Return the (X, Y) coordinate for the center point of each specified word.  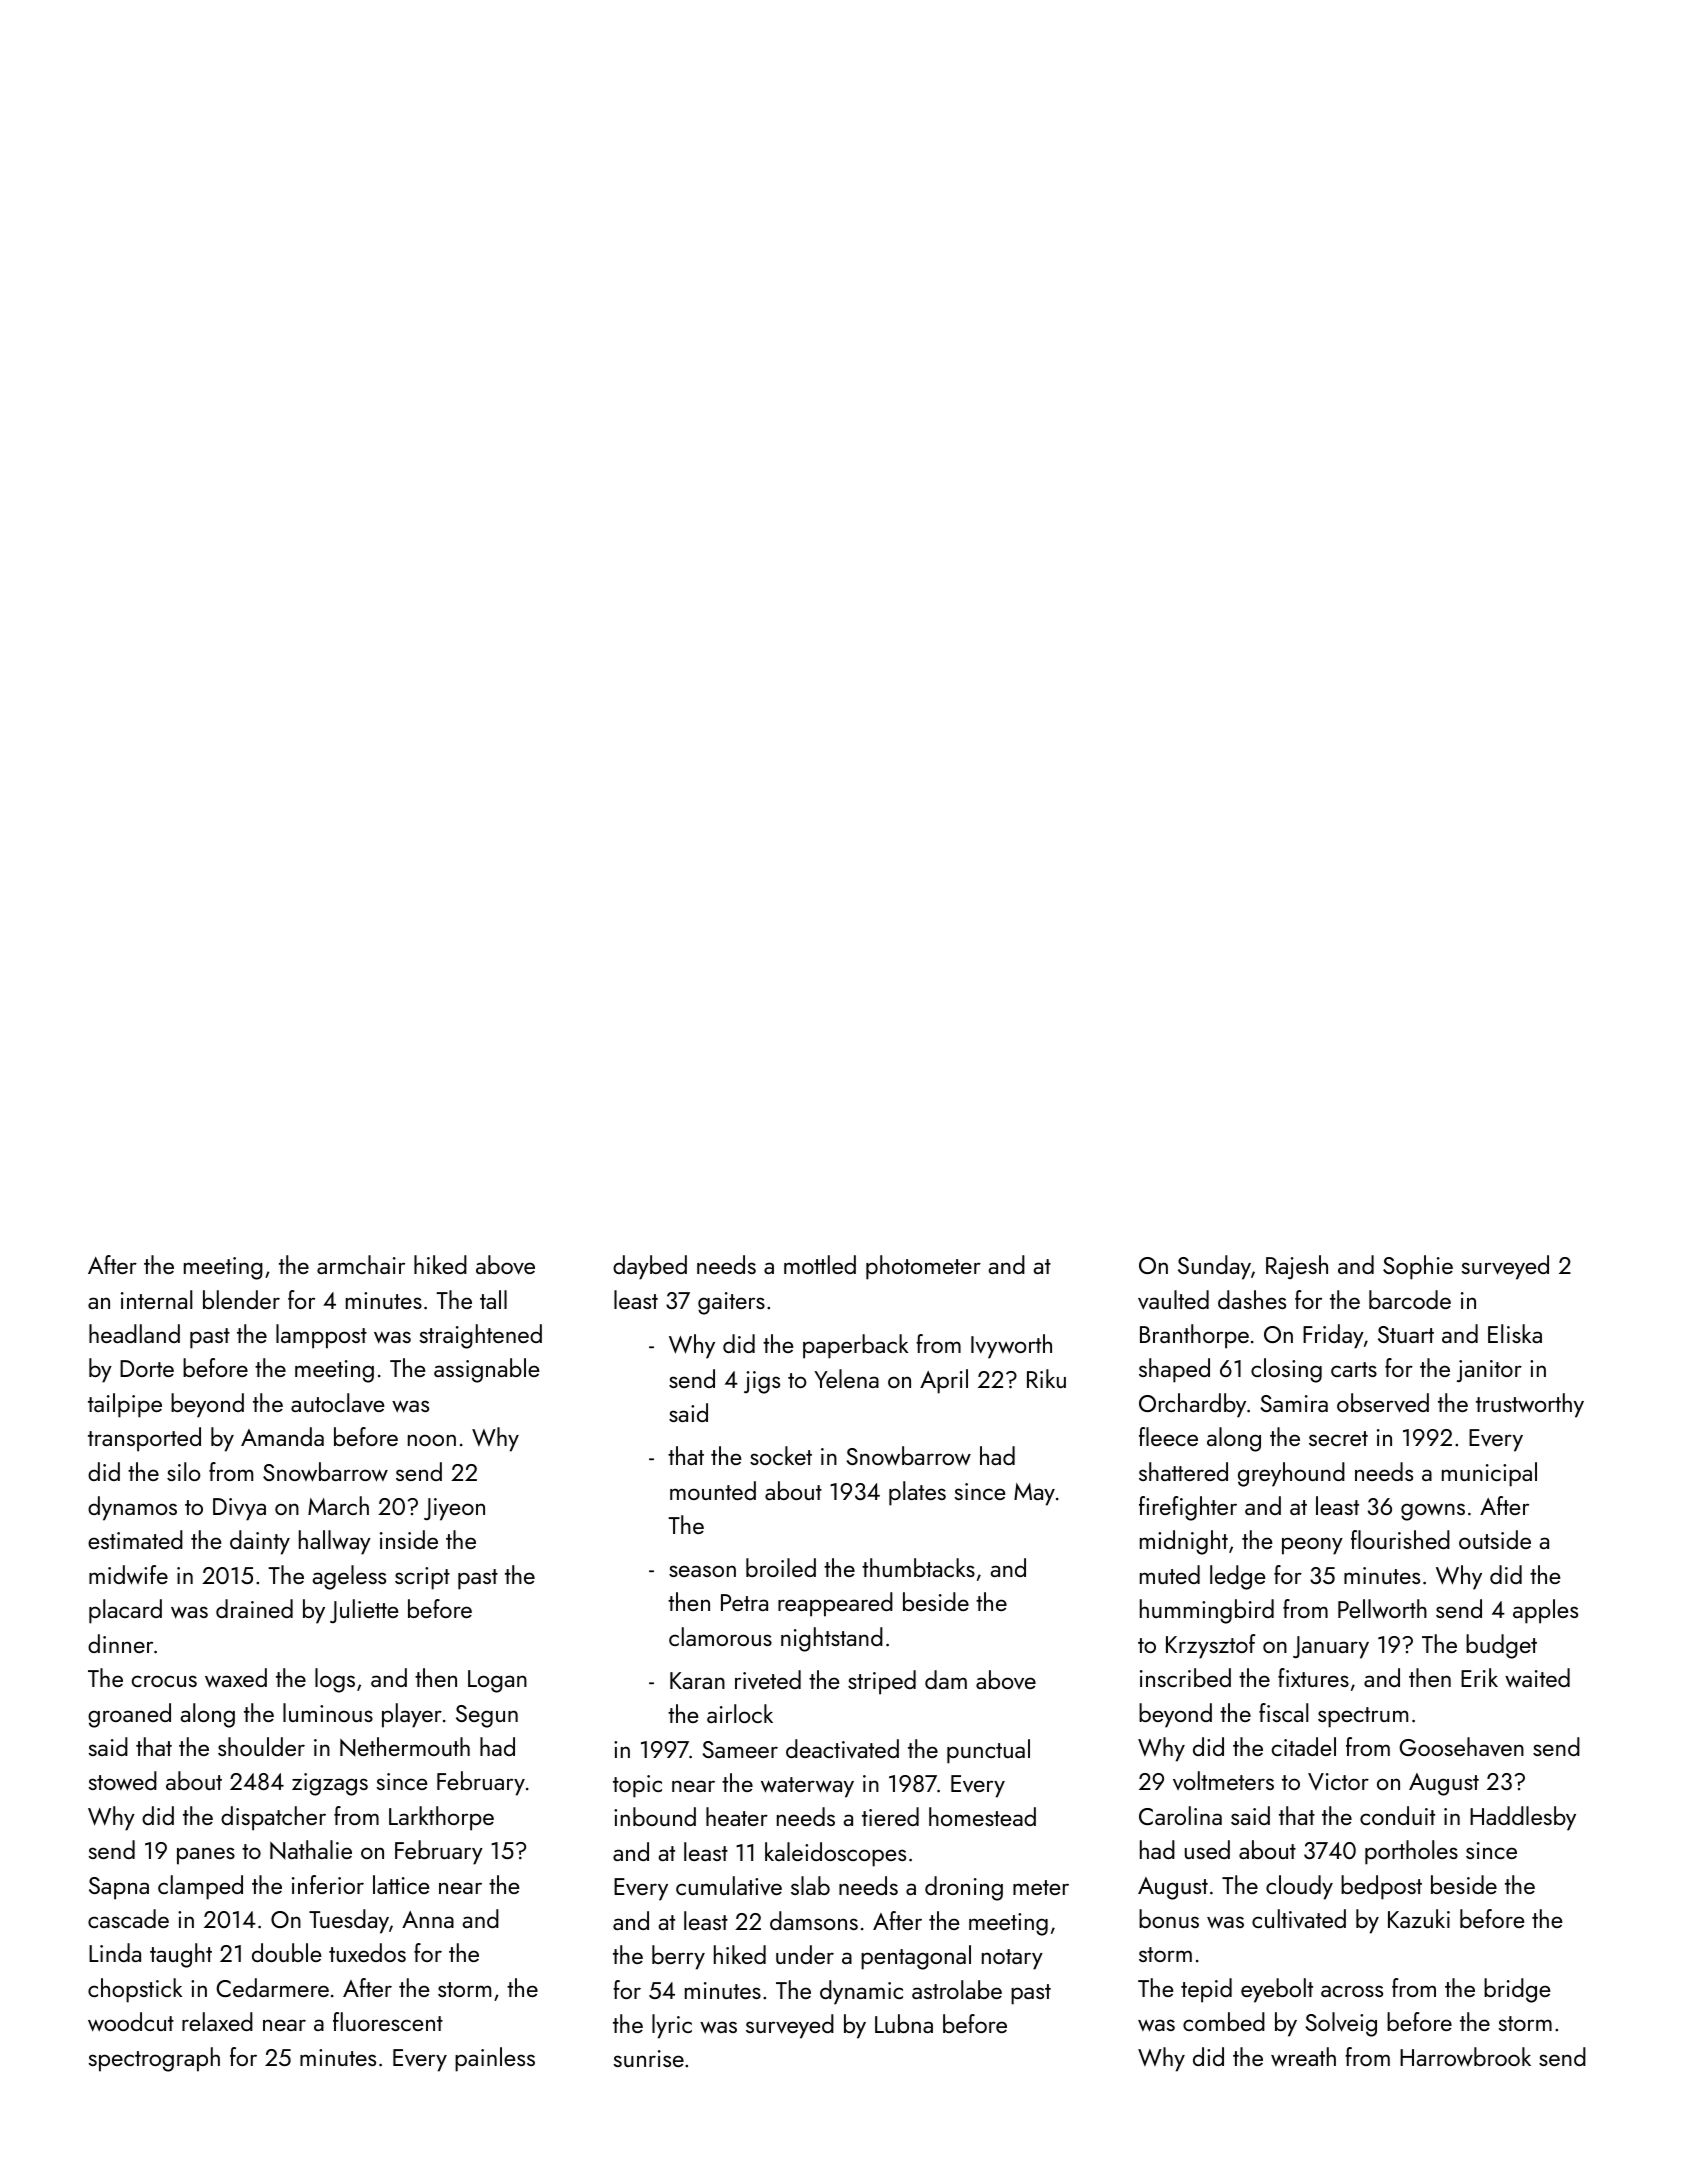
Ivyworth (1011, 1346)
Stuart (1406, 1334)
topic (637, 1786)
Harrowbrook (1465, 2057)
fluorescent (388, 2021)
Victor (1338, 1781)
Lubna (904, 2023)
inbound (655, 1816)
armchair (361, 1264)
